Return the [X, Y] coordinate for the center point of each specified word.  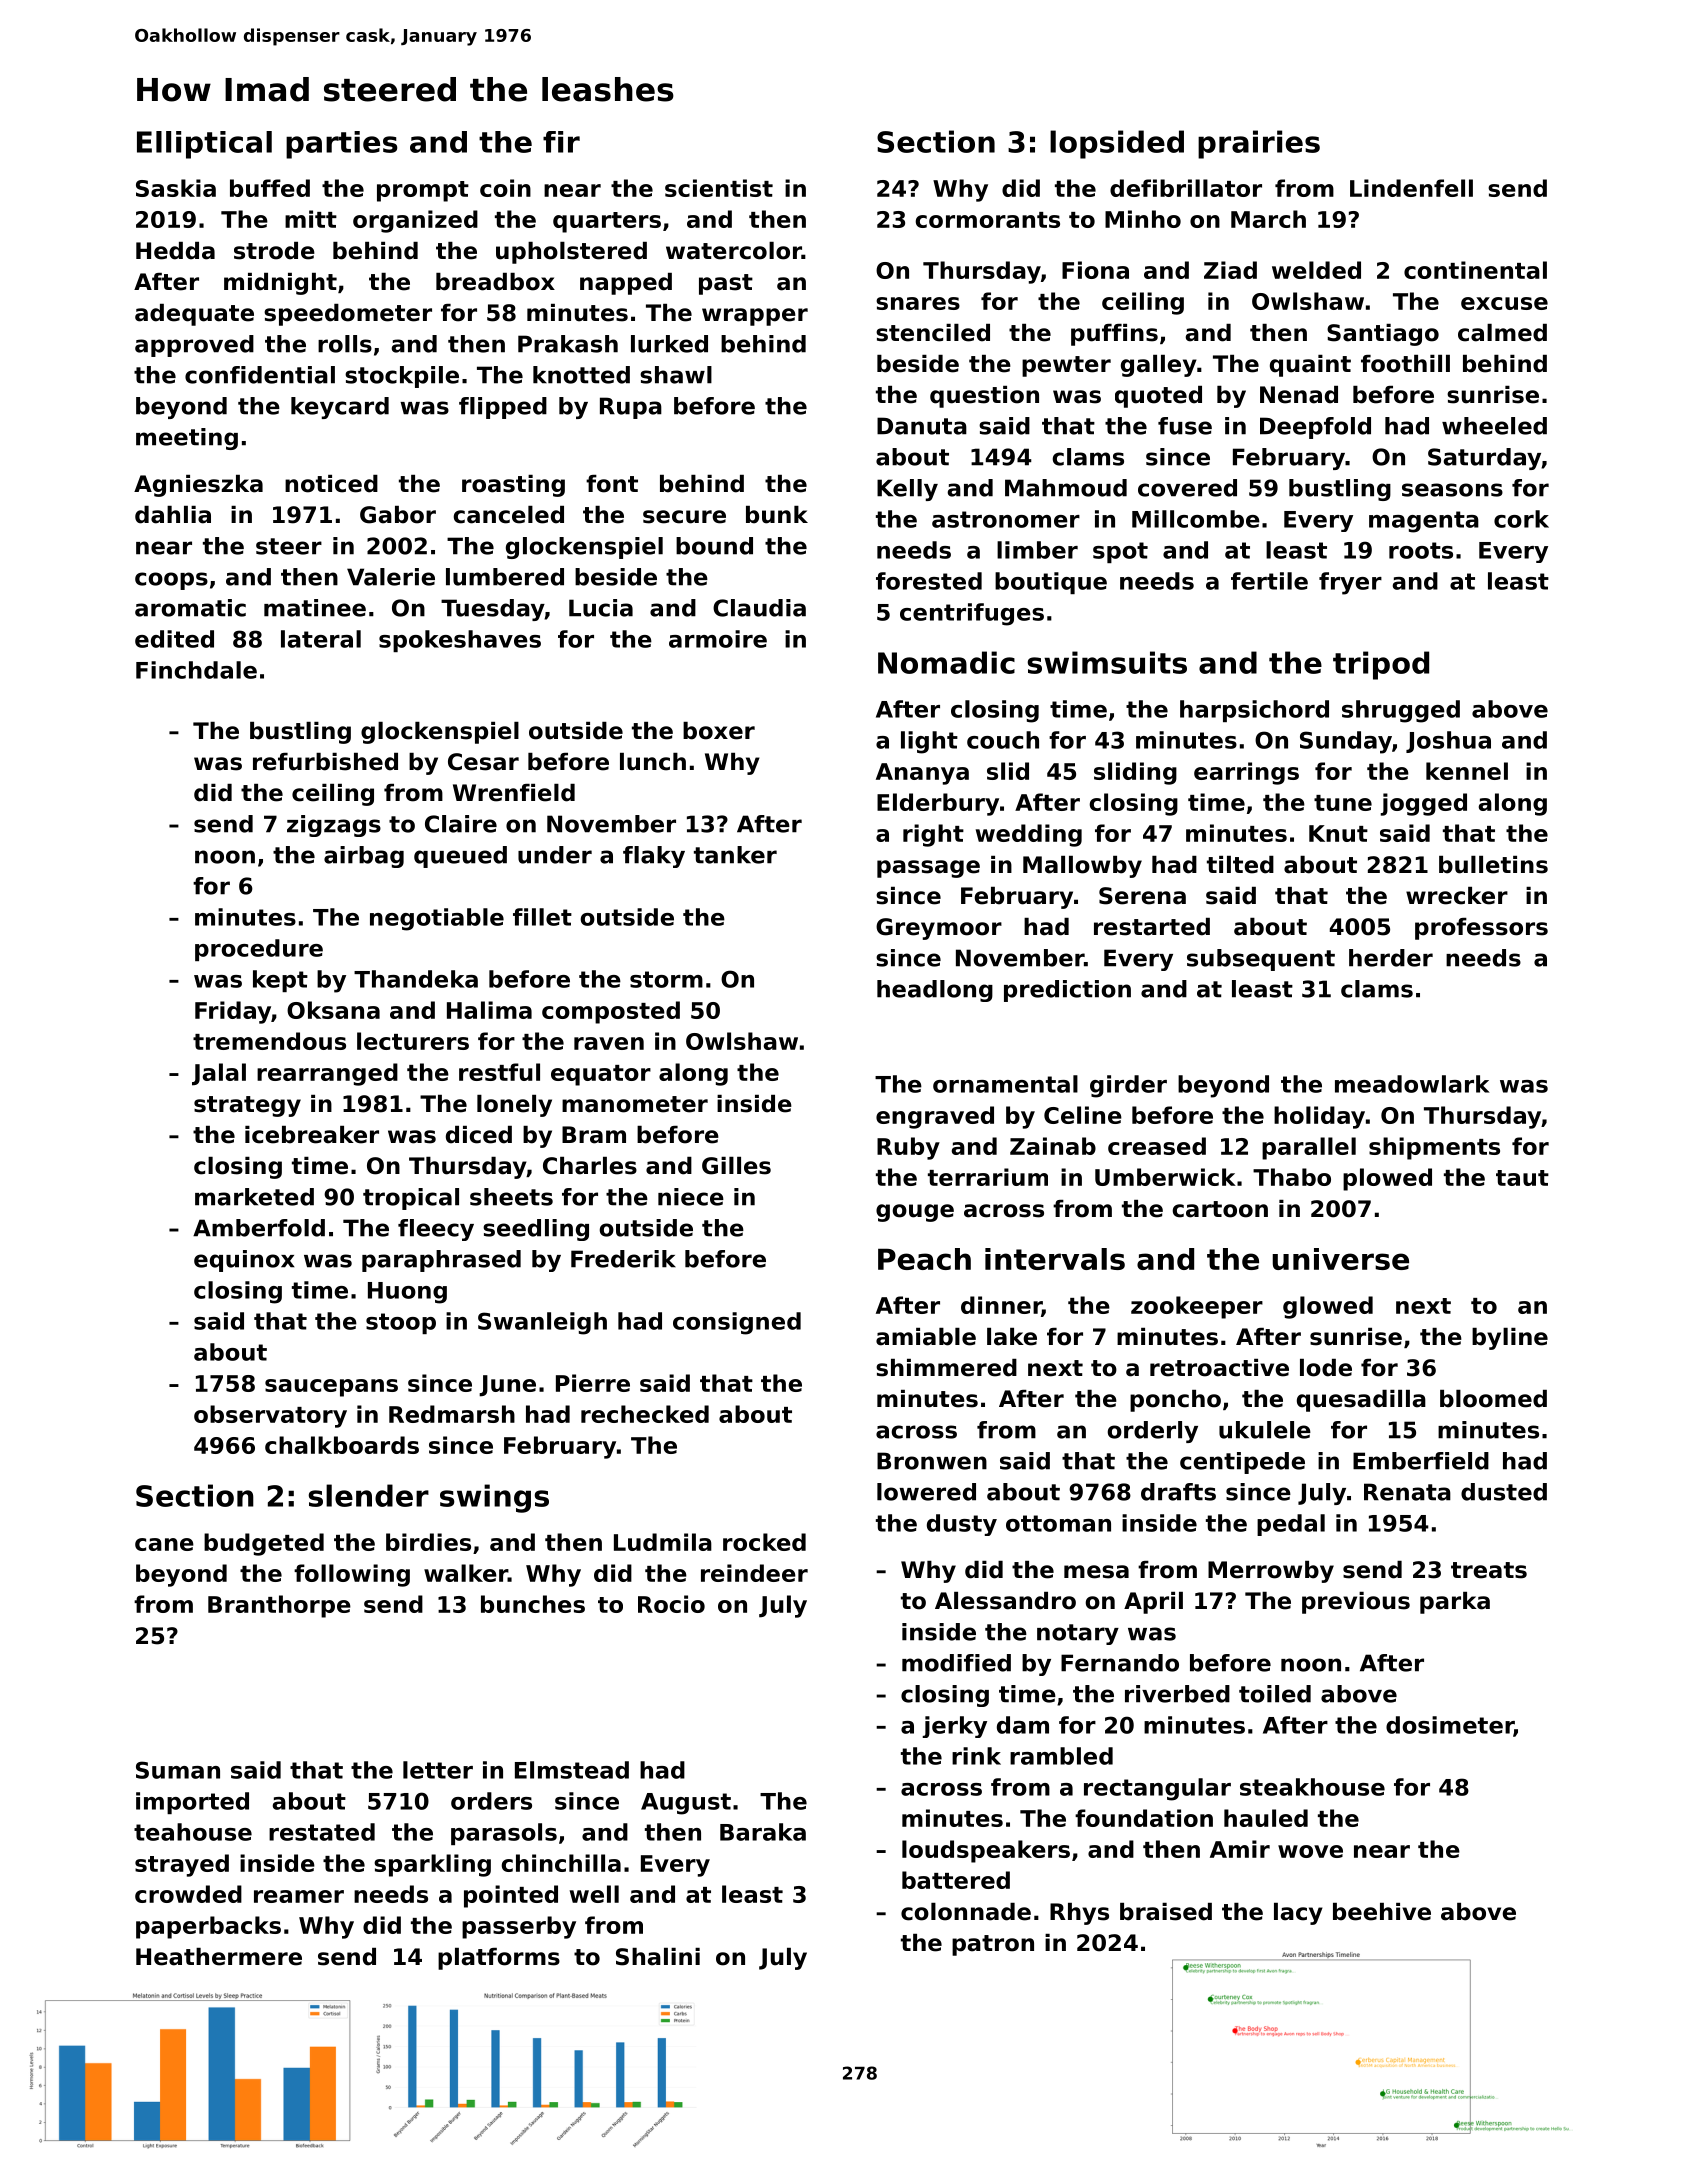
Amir [1240, 1849]
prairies [1259, 144]
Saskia [176, 188]
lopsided [1117, 144]
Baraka [763, 1832]
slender [369, 1495]
